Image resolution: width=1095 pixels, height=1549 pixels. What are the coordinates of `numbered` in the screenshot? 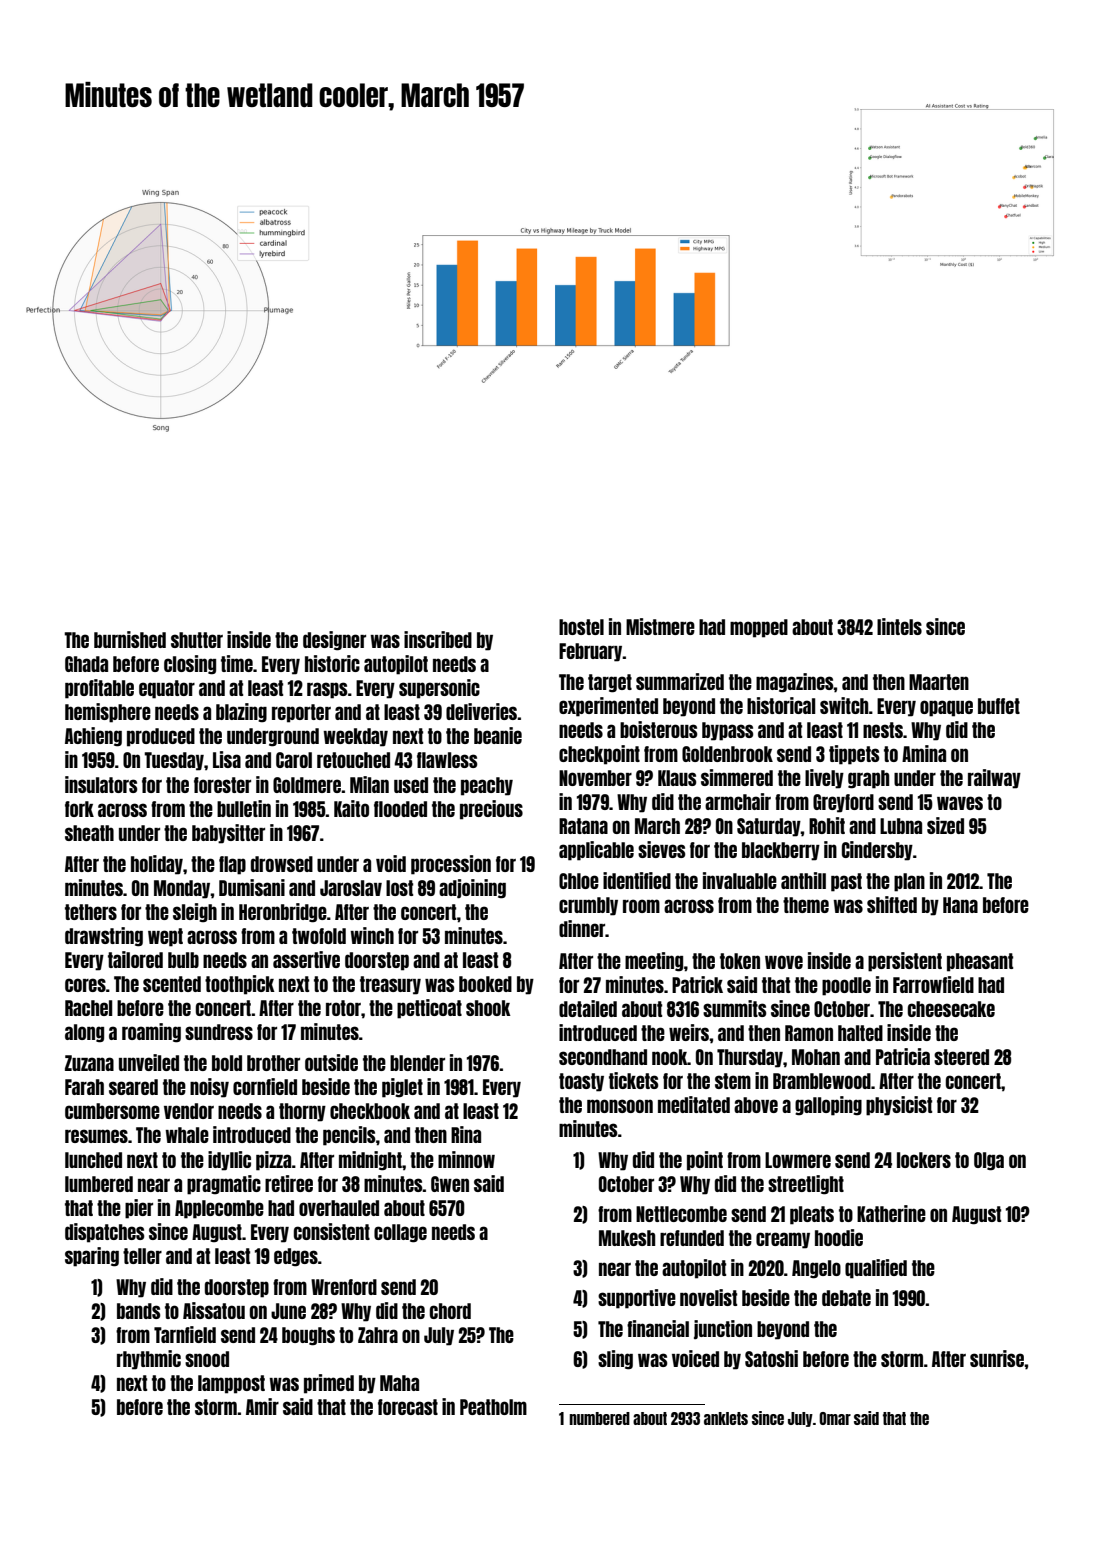 It's located at (599, 1418).
